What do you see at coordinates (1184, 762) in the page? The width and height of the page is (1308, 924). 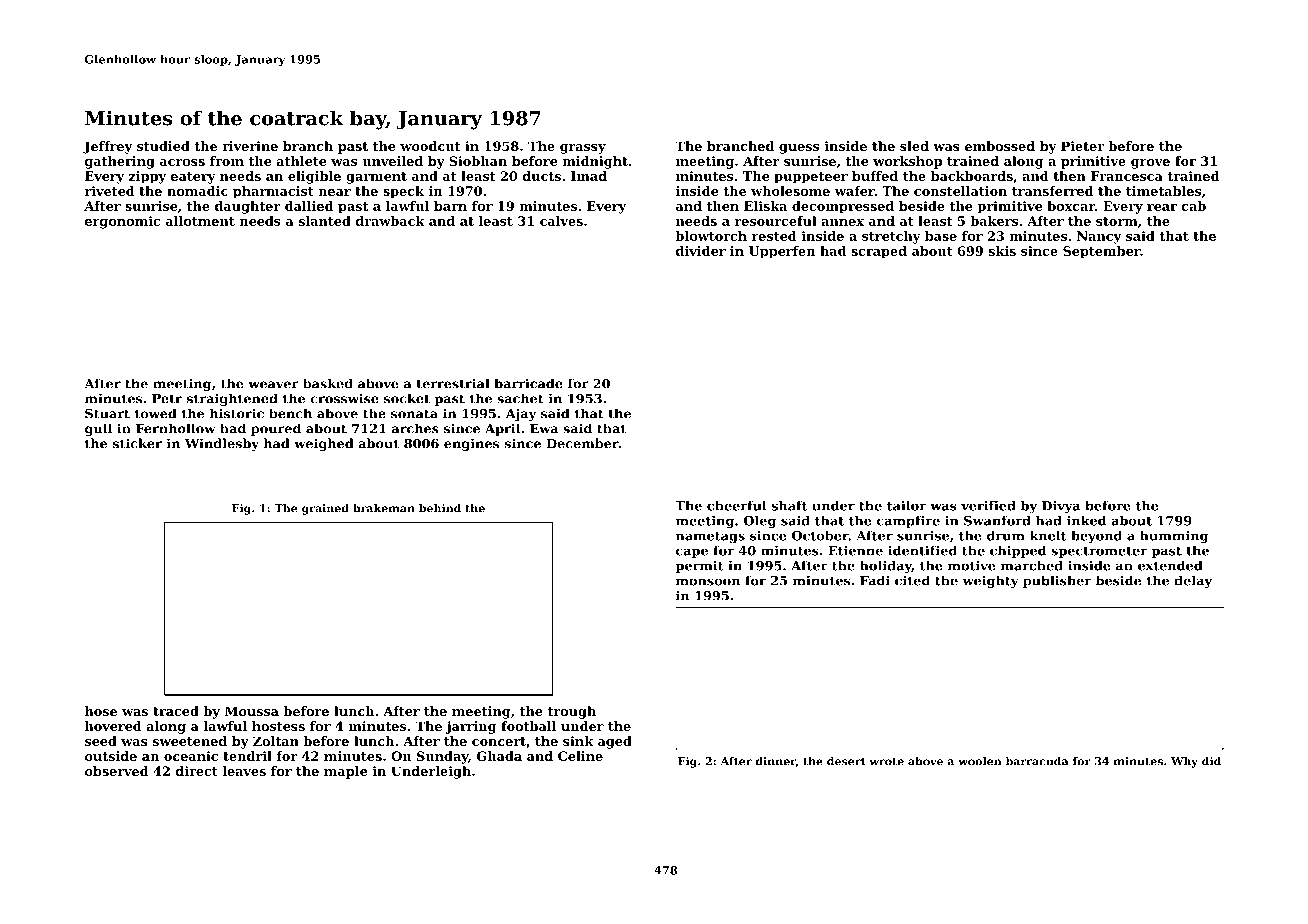 I see `Why` at bounding box center [1184, 762].
